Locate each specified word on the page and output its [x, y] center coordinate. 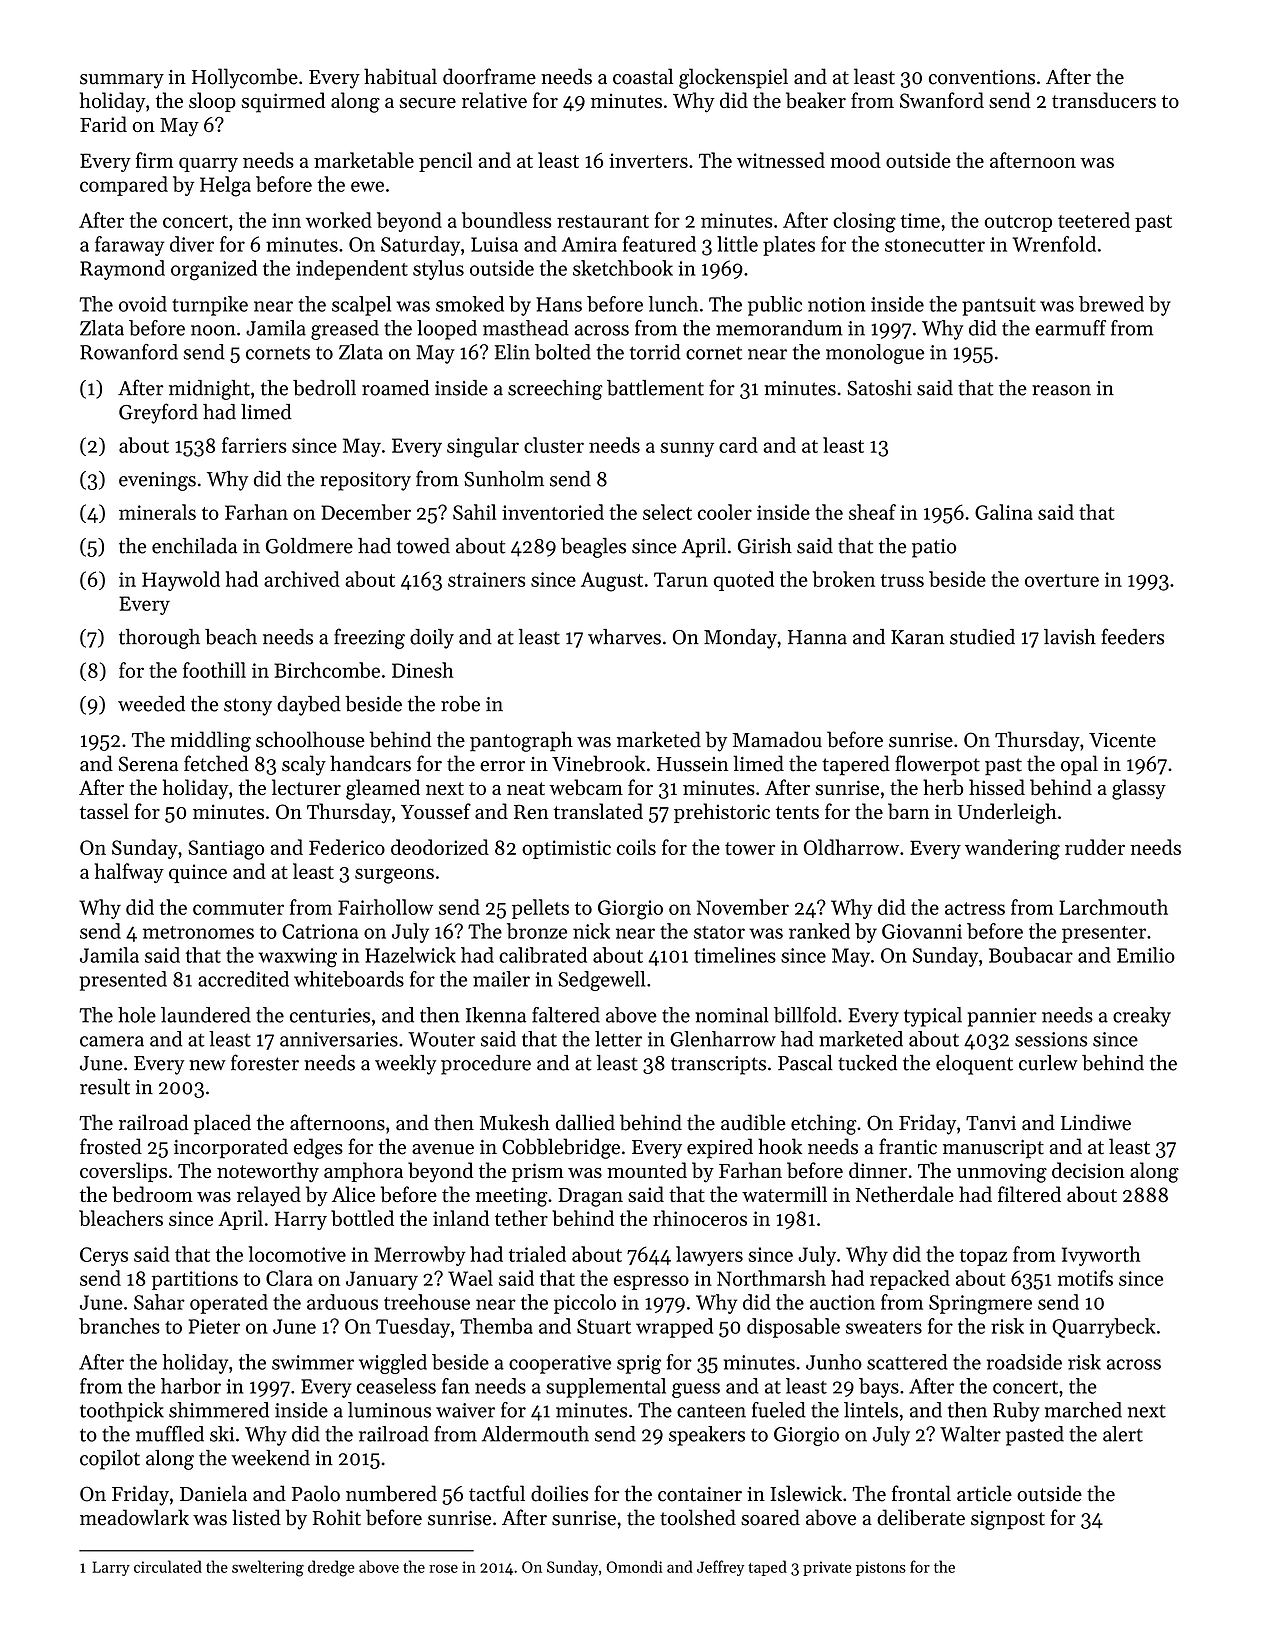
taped [767, 1568]
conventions [982, 77]
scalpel [361, 306]
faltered [566, 1015]
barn [909, 811]
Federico [347, 847]
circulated [168, 1566]
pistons [881, 1568]
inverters [648, 160]
